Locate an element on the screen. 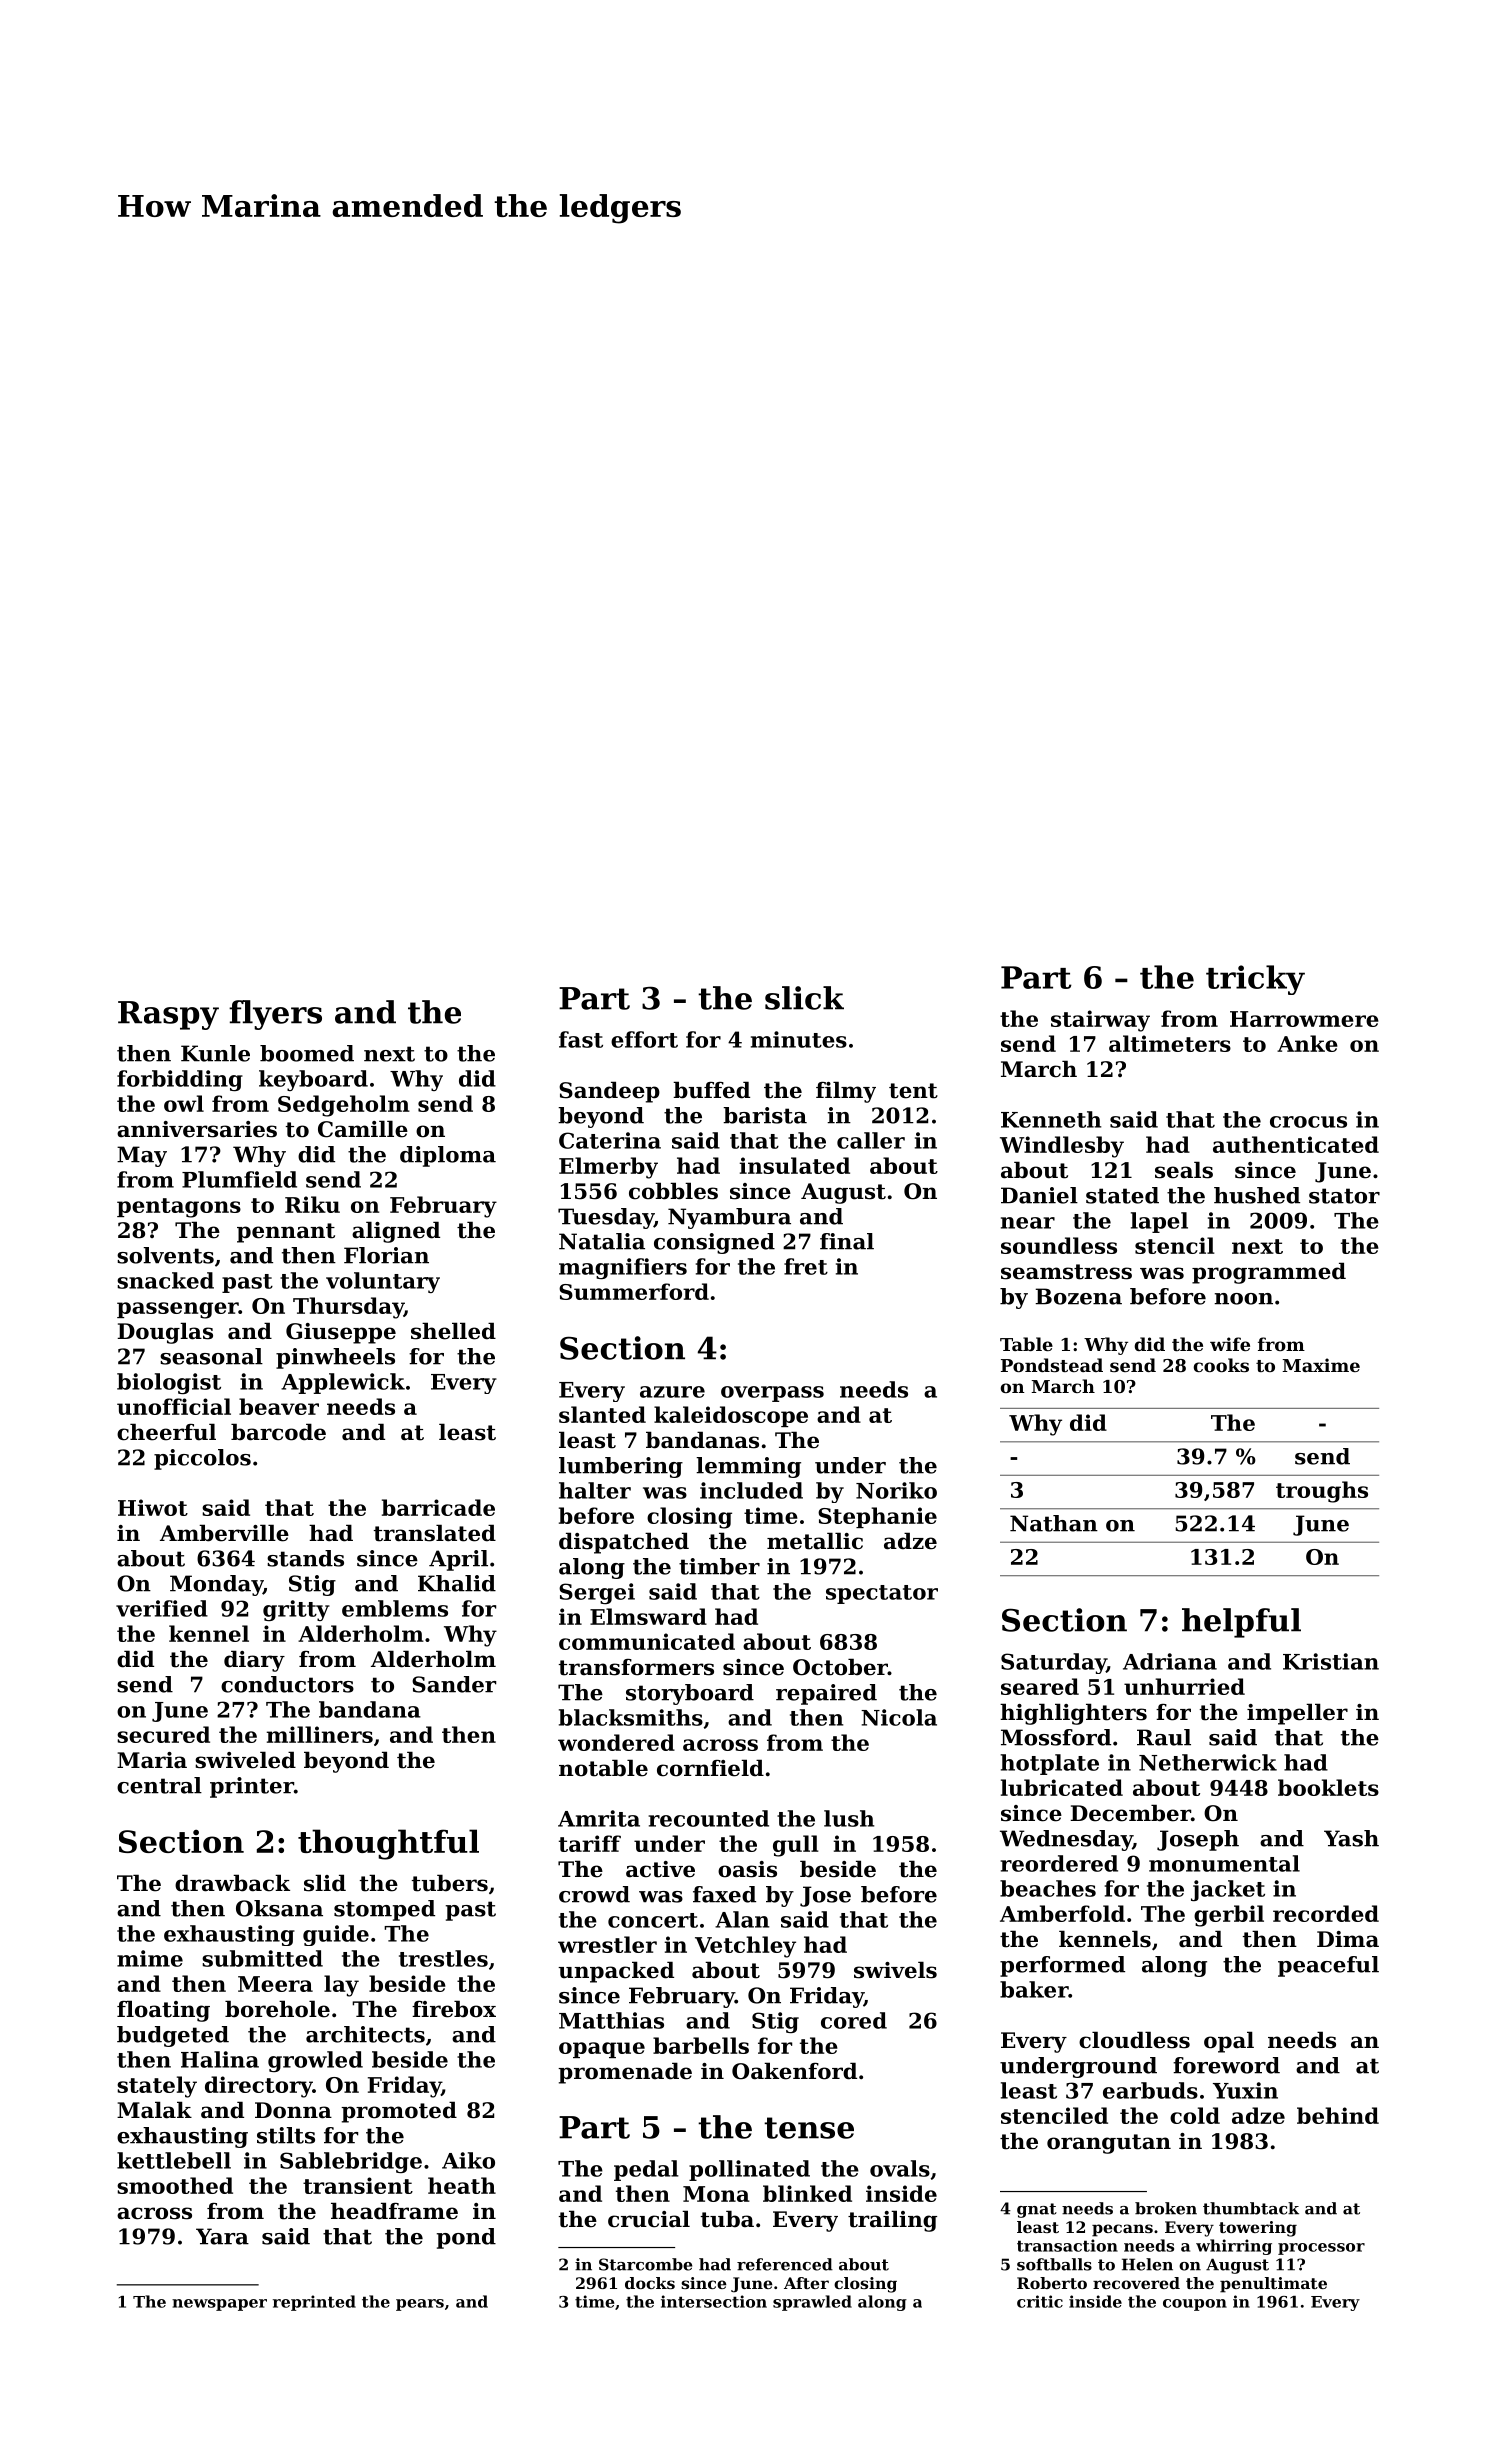  architects is located at coordinates (365, 2034).
